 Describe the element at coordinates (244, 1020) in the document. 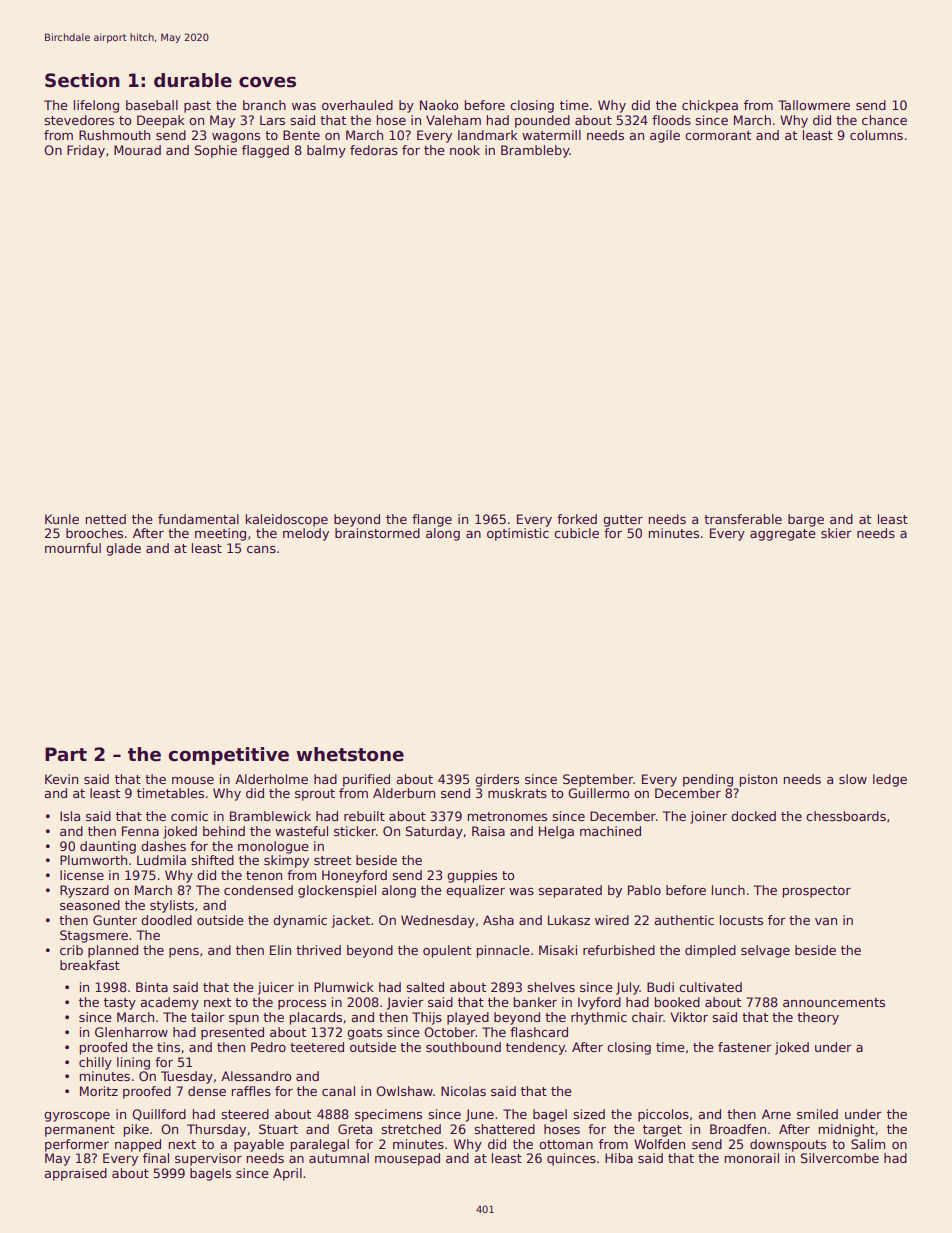

I see `spun` at that location.
